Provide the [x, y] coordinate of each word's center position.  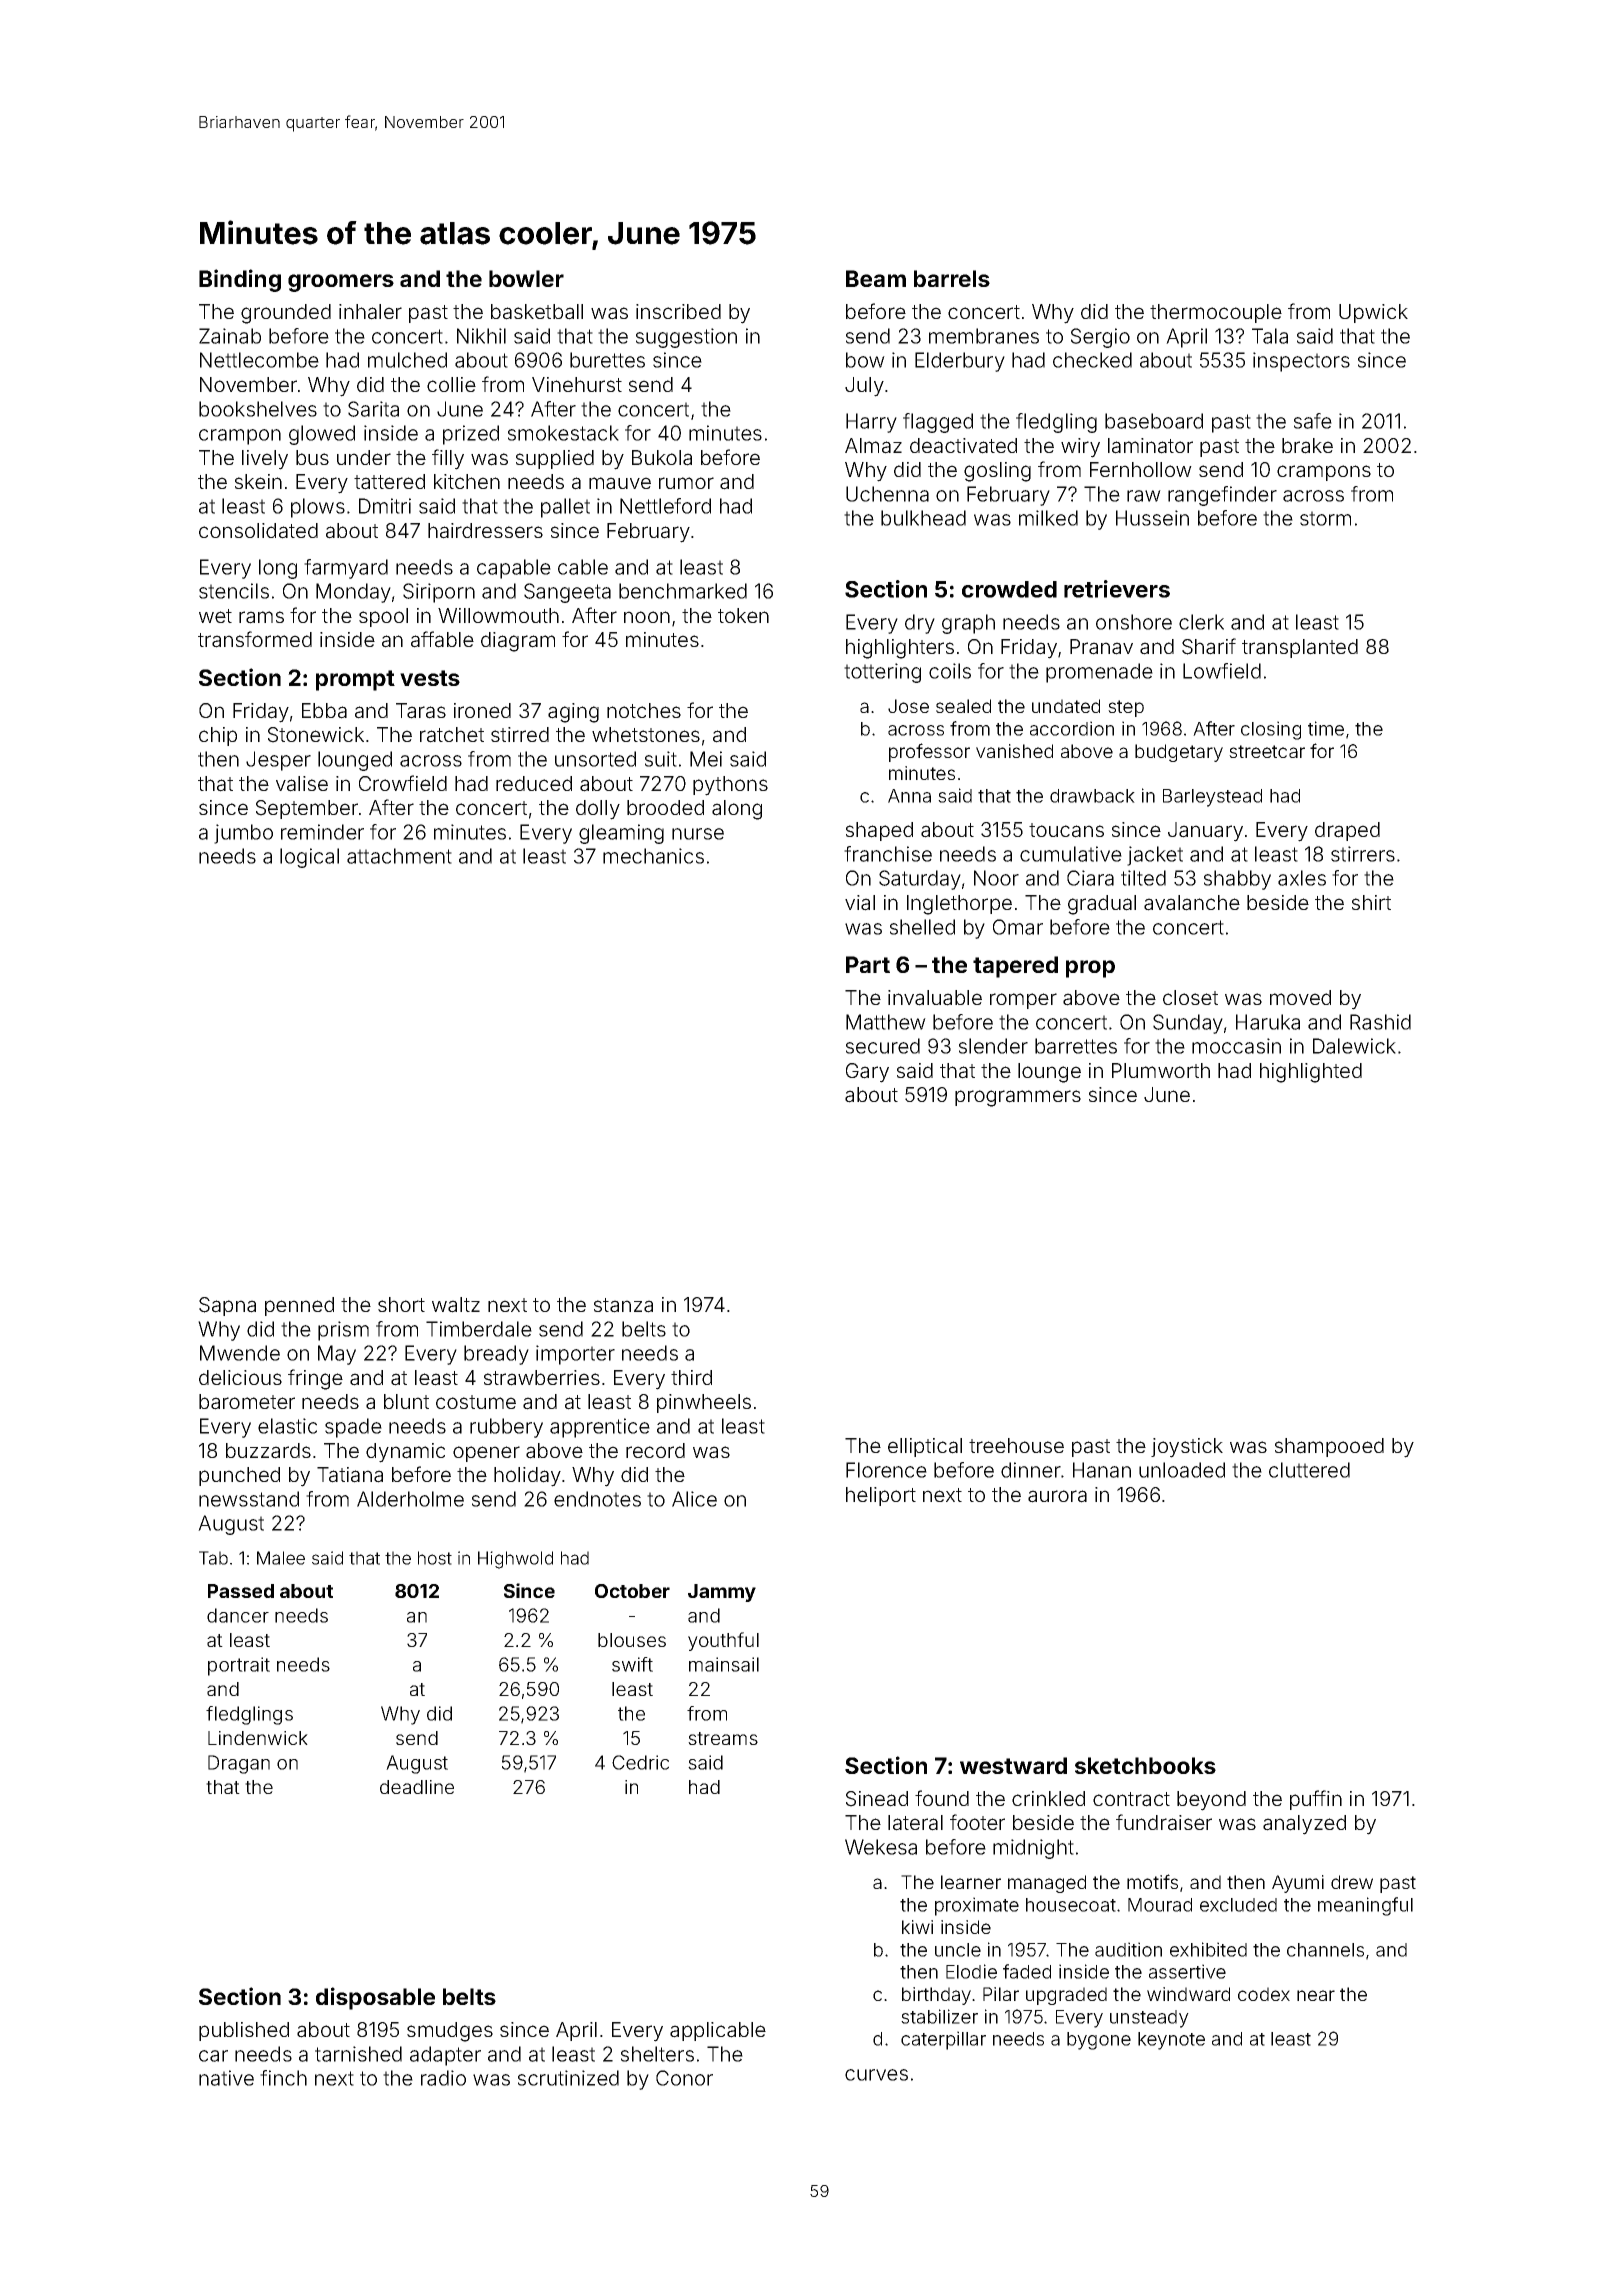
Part [868, 964]
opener [486, 1454]
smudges [450, 2032]
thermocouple [1216, 313]
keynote [1171, 2041]
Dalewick [1354, 1046]
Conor [684, 2078]
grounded [286, 314]
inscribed [678, 311]
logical [309, 858]
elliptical [925, 1447]
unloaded [1182, 1470]
